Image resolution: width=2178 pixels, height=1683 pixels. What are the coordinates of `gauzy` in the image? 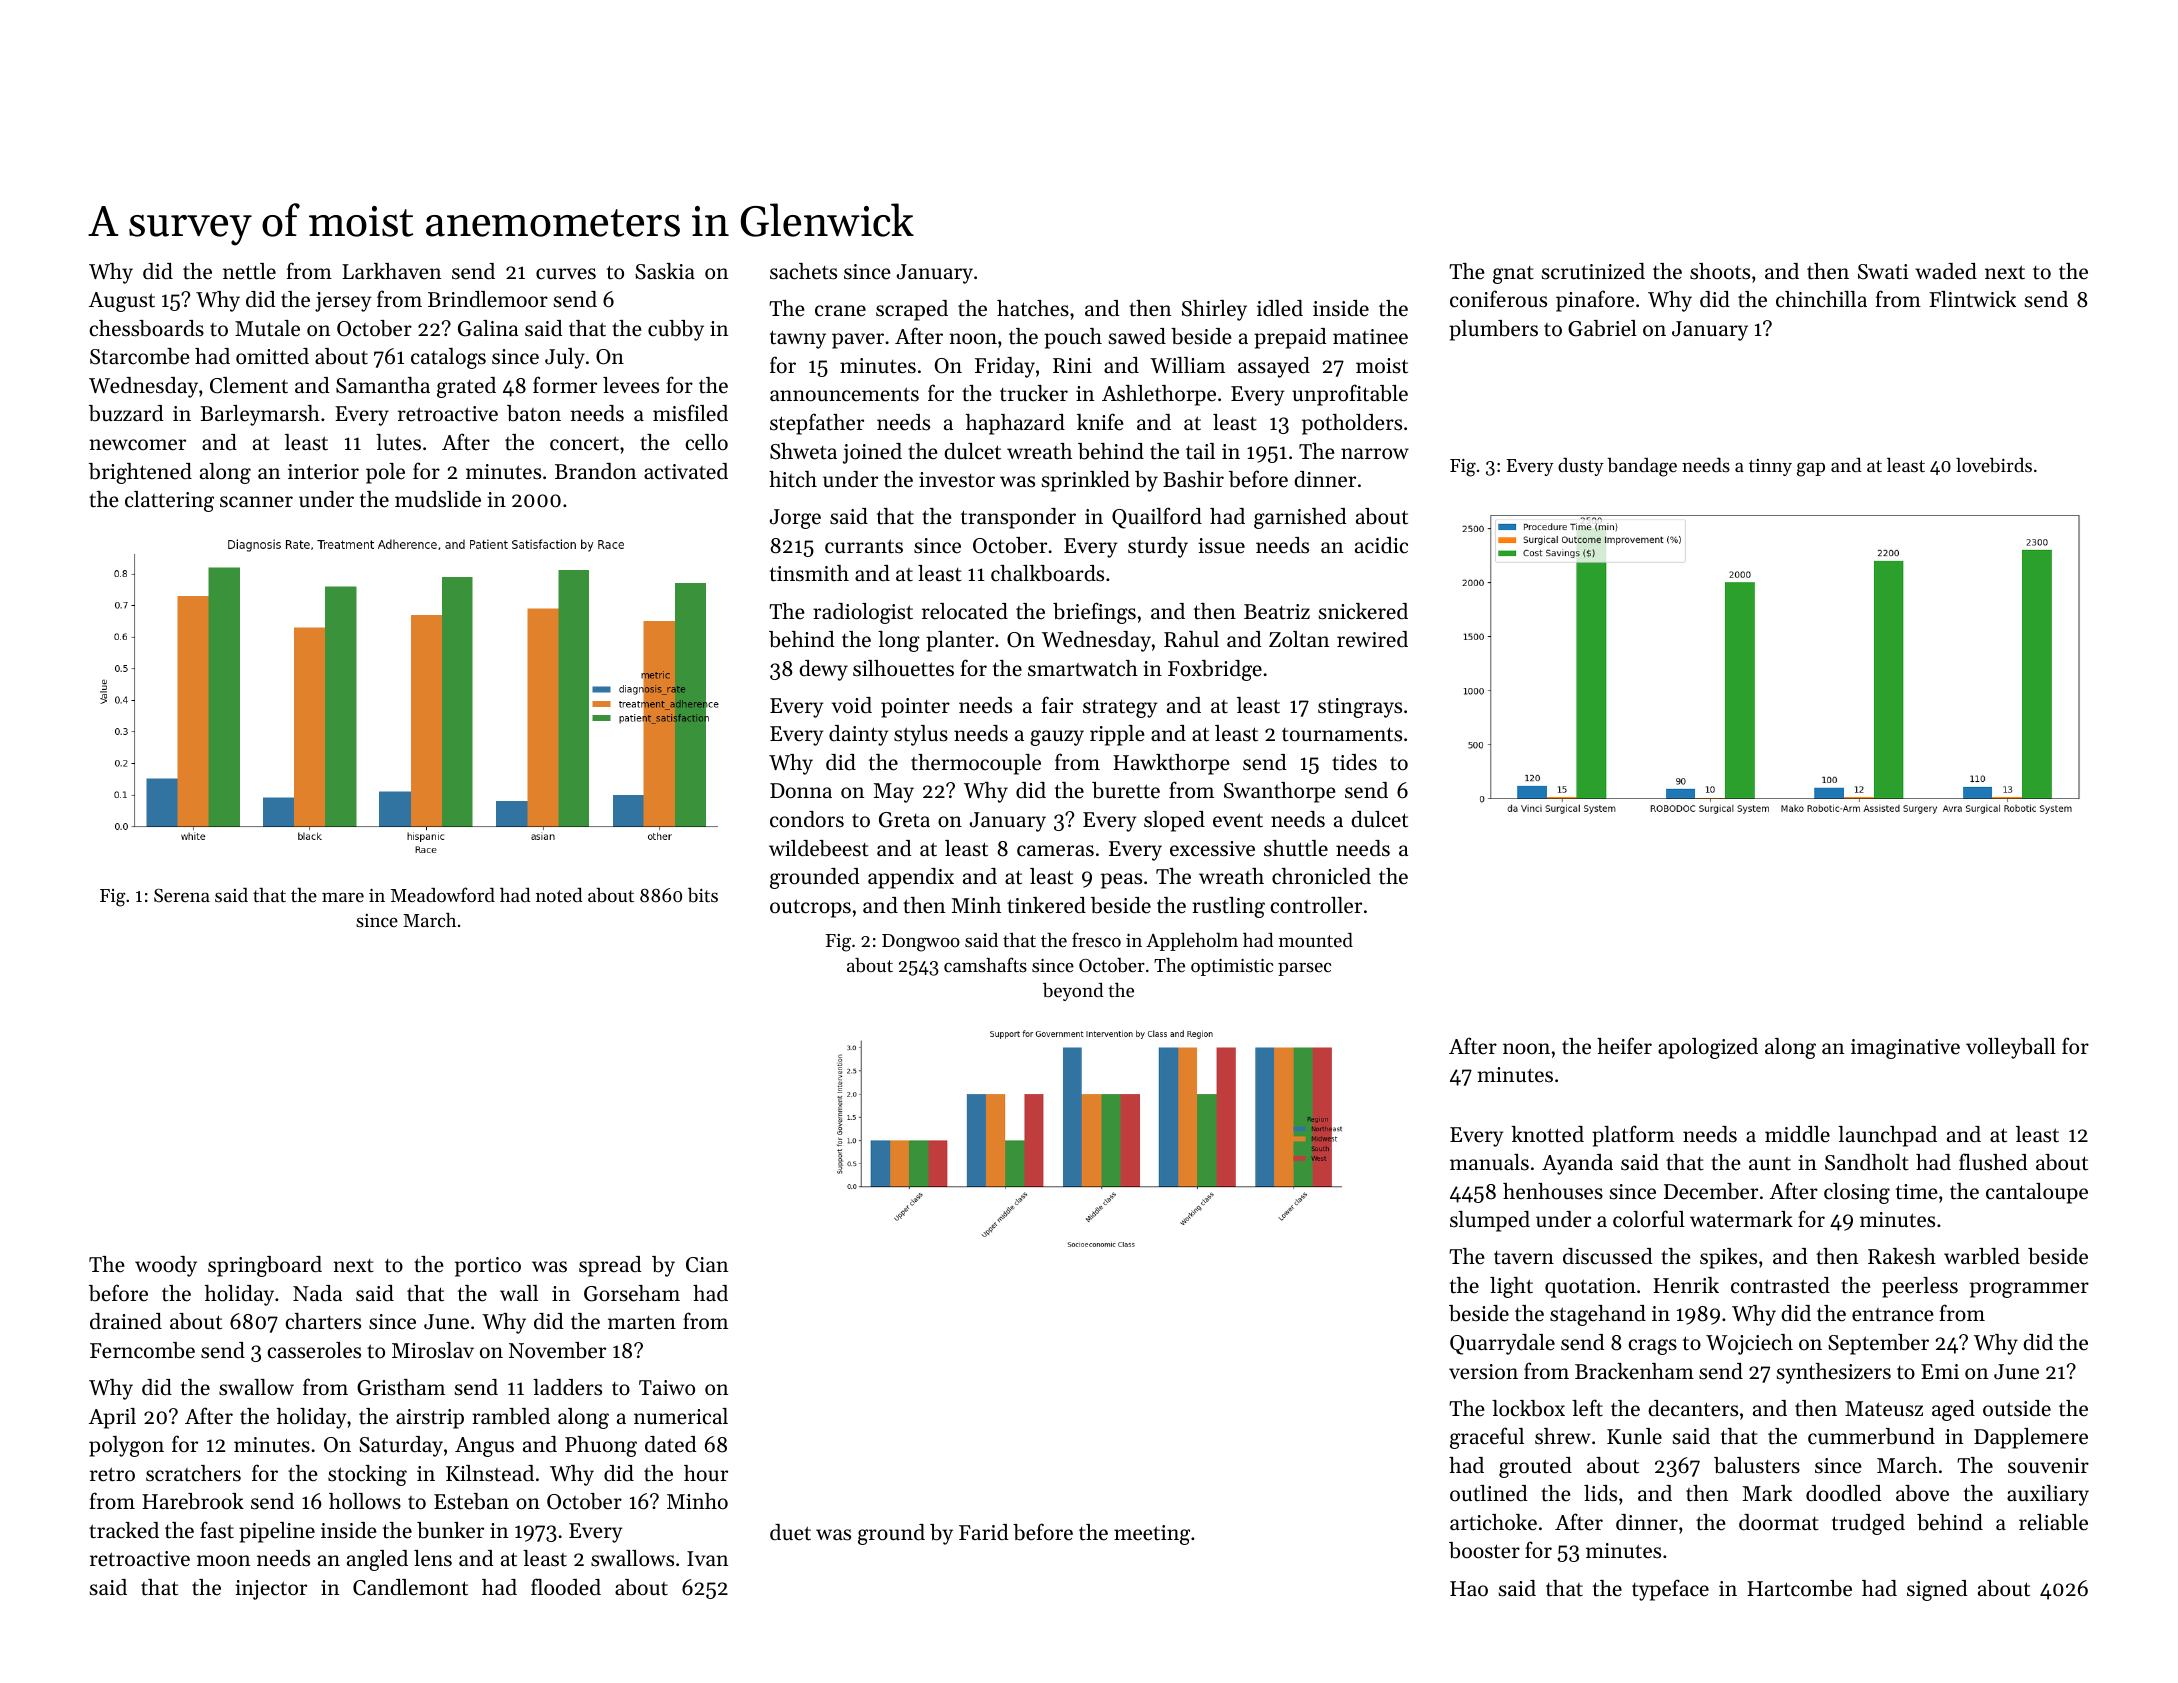 It's located at (1057, 738).
